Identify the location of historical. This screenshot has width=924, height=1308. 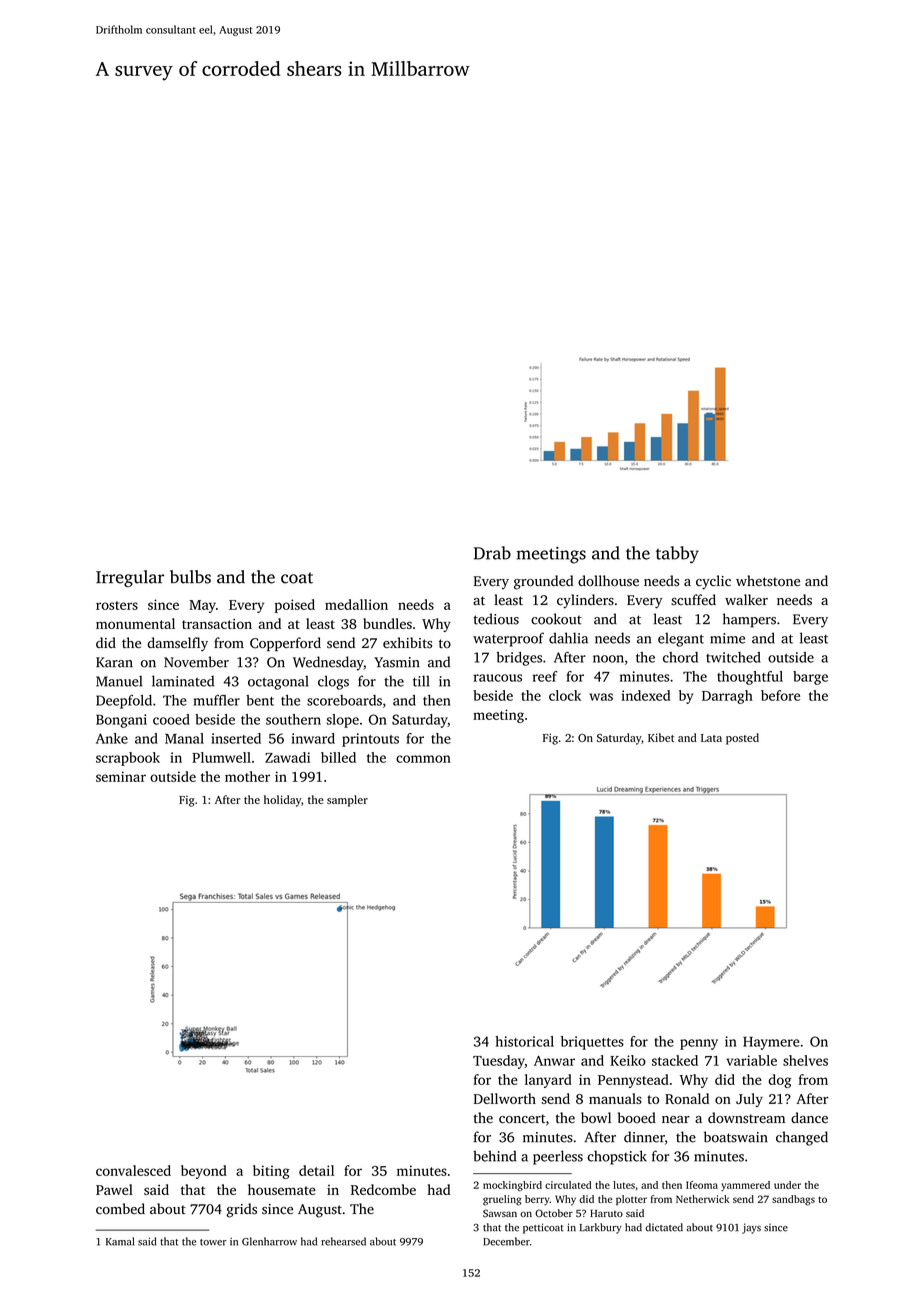
(525, 1041).
